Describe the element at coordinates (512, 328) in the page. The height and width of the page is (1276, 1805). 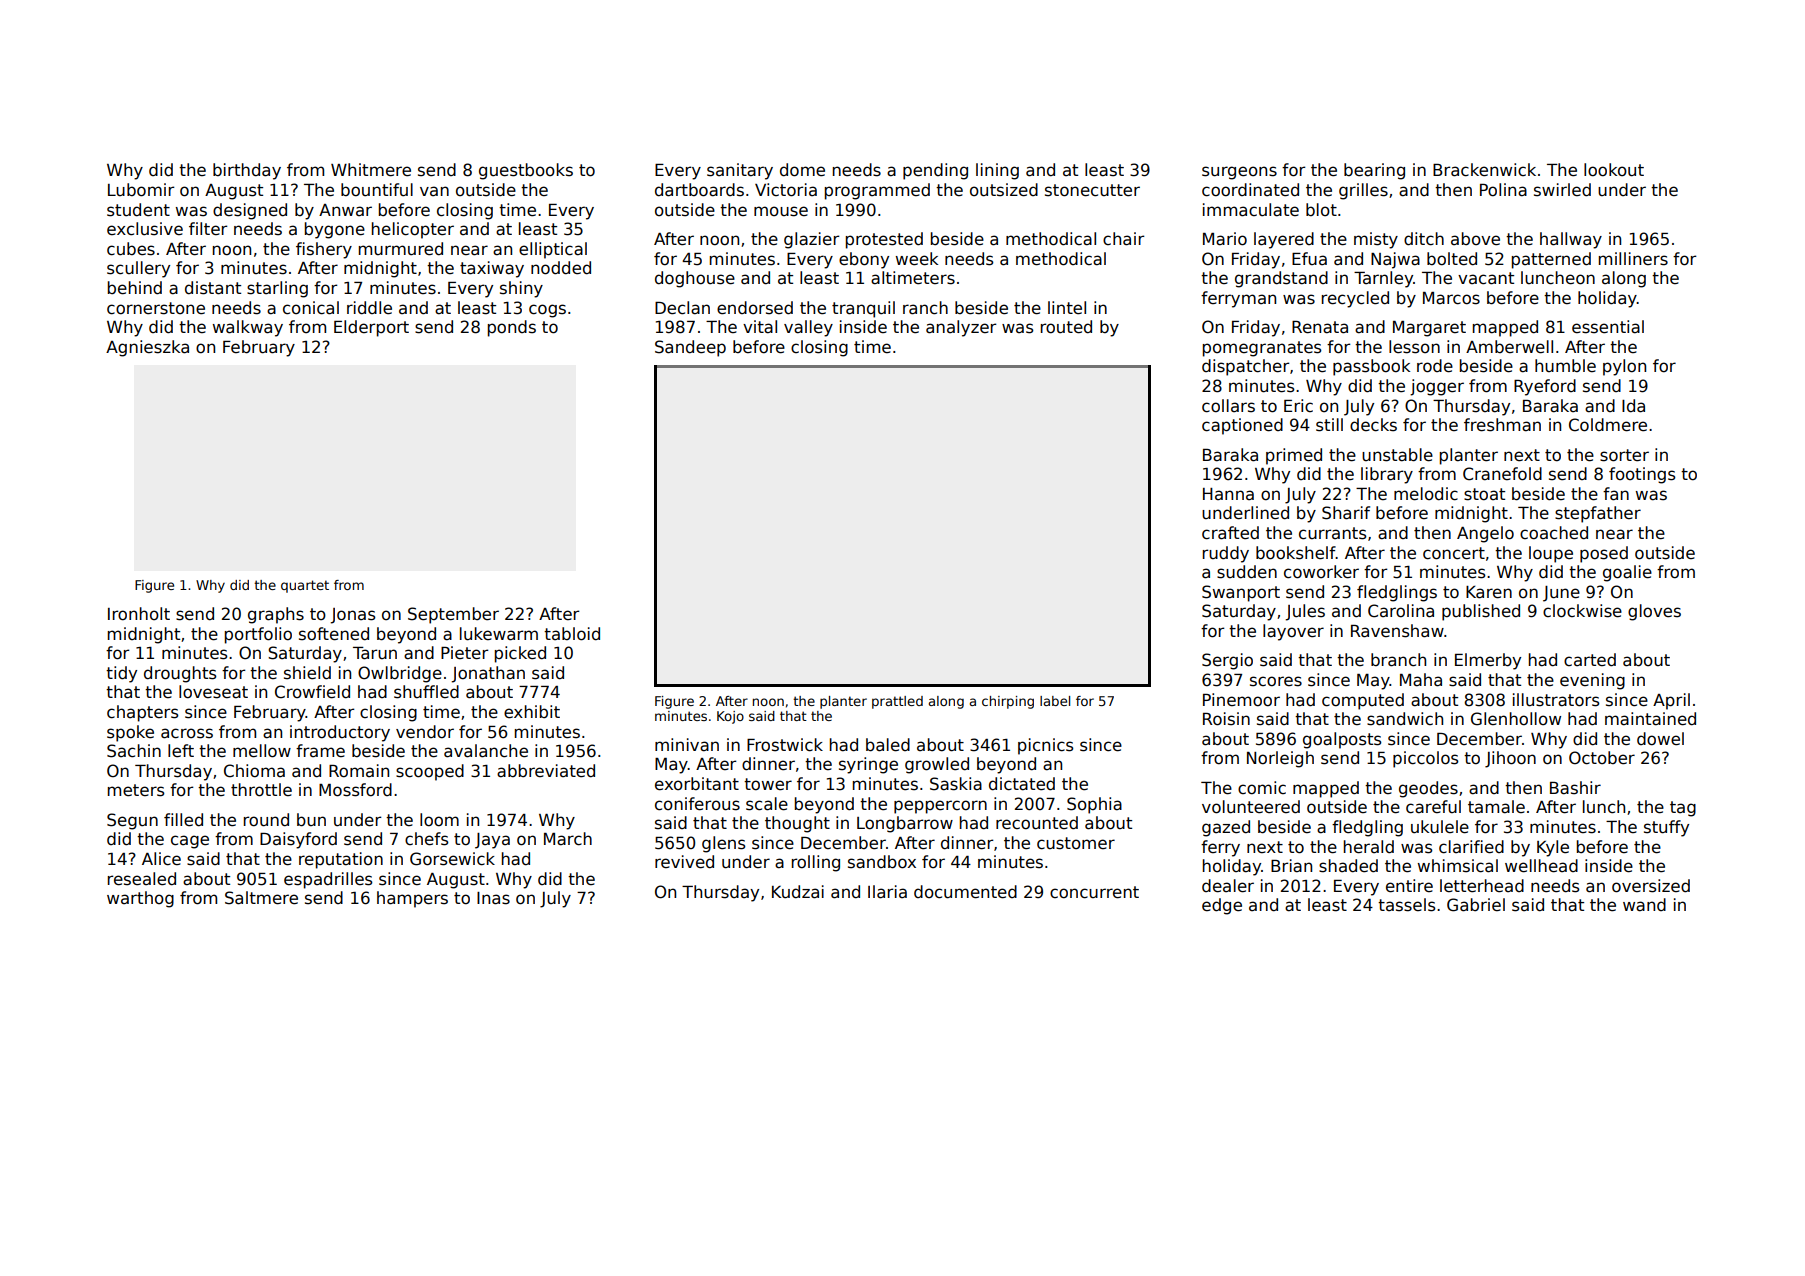
I see `ponds` at that location.
